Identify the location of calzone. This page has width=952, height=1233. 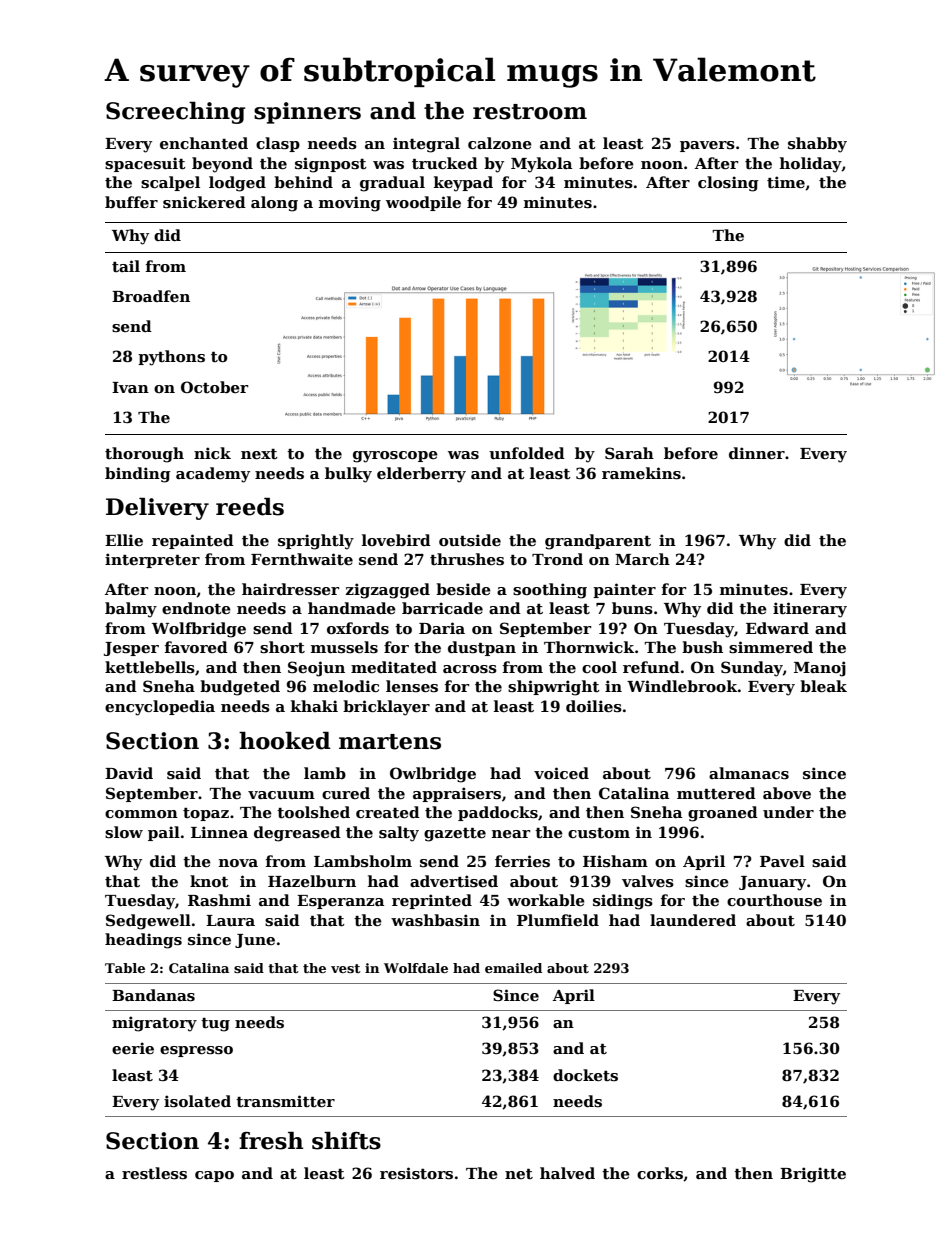
(500, 143).
